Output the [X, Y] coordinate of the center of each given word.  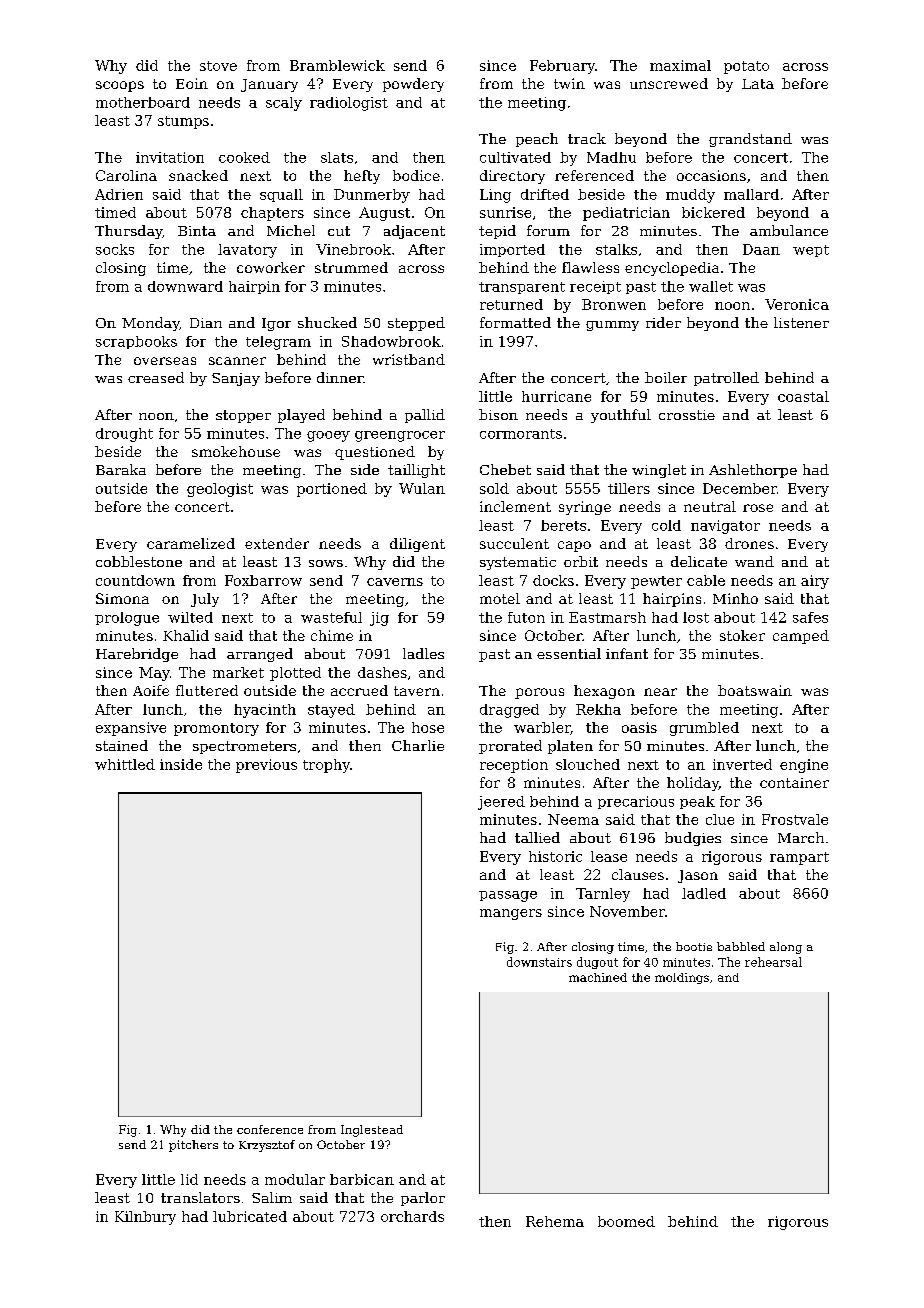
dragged [509, 711]
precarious [636, 802]
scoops [120, 86]
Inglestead [372, 1131]
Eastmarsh [607, 617]
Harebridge [137, 655]
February [562, 67]
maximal [680, 65]
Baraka [121, 469]
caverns [395, 582]
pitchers [193, 1146]
